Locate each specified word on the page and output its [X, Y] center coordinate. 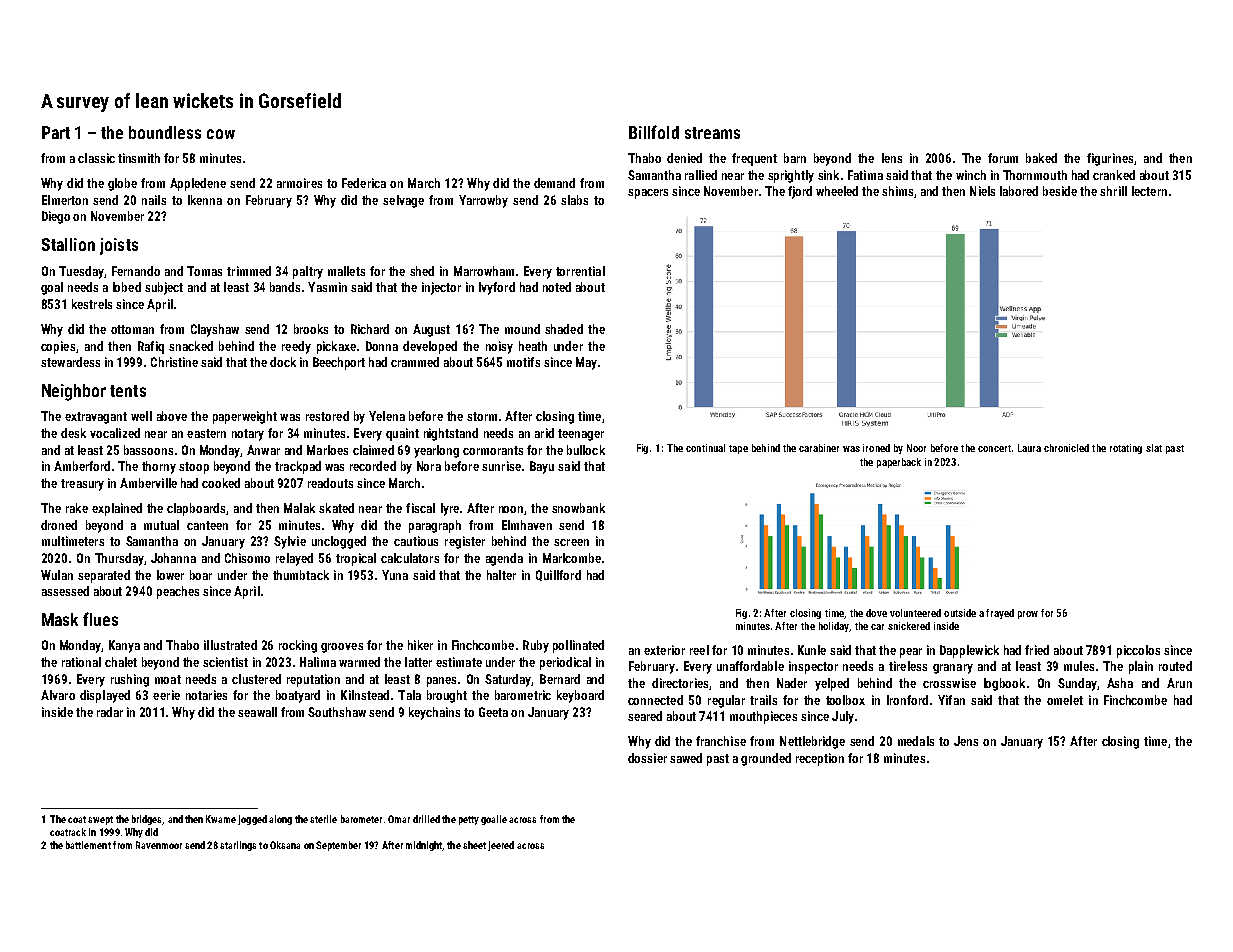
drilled [426, 819]
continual [705, 448]
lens [892, 158]
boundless [165, 132]
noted [557, 287]
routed [1175, 666]
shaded [564, 329]
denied [684, 158]
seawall [257, 712]
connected [655, 700]
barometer [361, 819]
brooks [311, 329]
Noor [916, 448]
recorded [373, 466]
